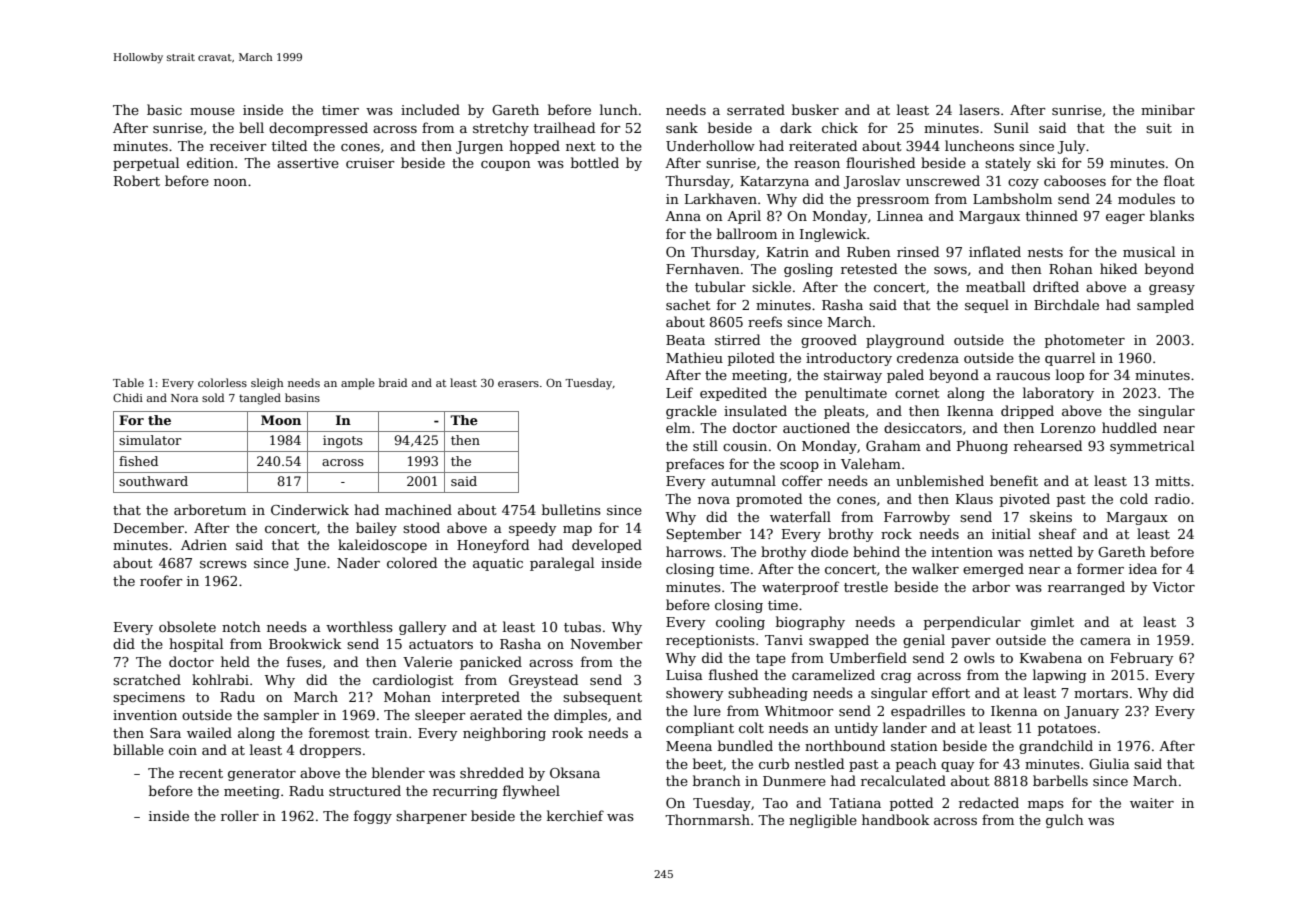 This document has height=924, width=1308. What do you see at coordinates (602, 698) in the document?
I see `subsequent` at bounding box center [602, 698].
